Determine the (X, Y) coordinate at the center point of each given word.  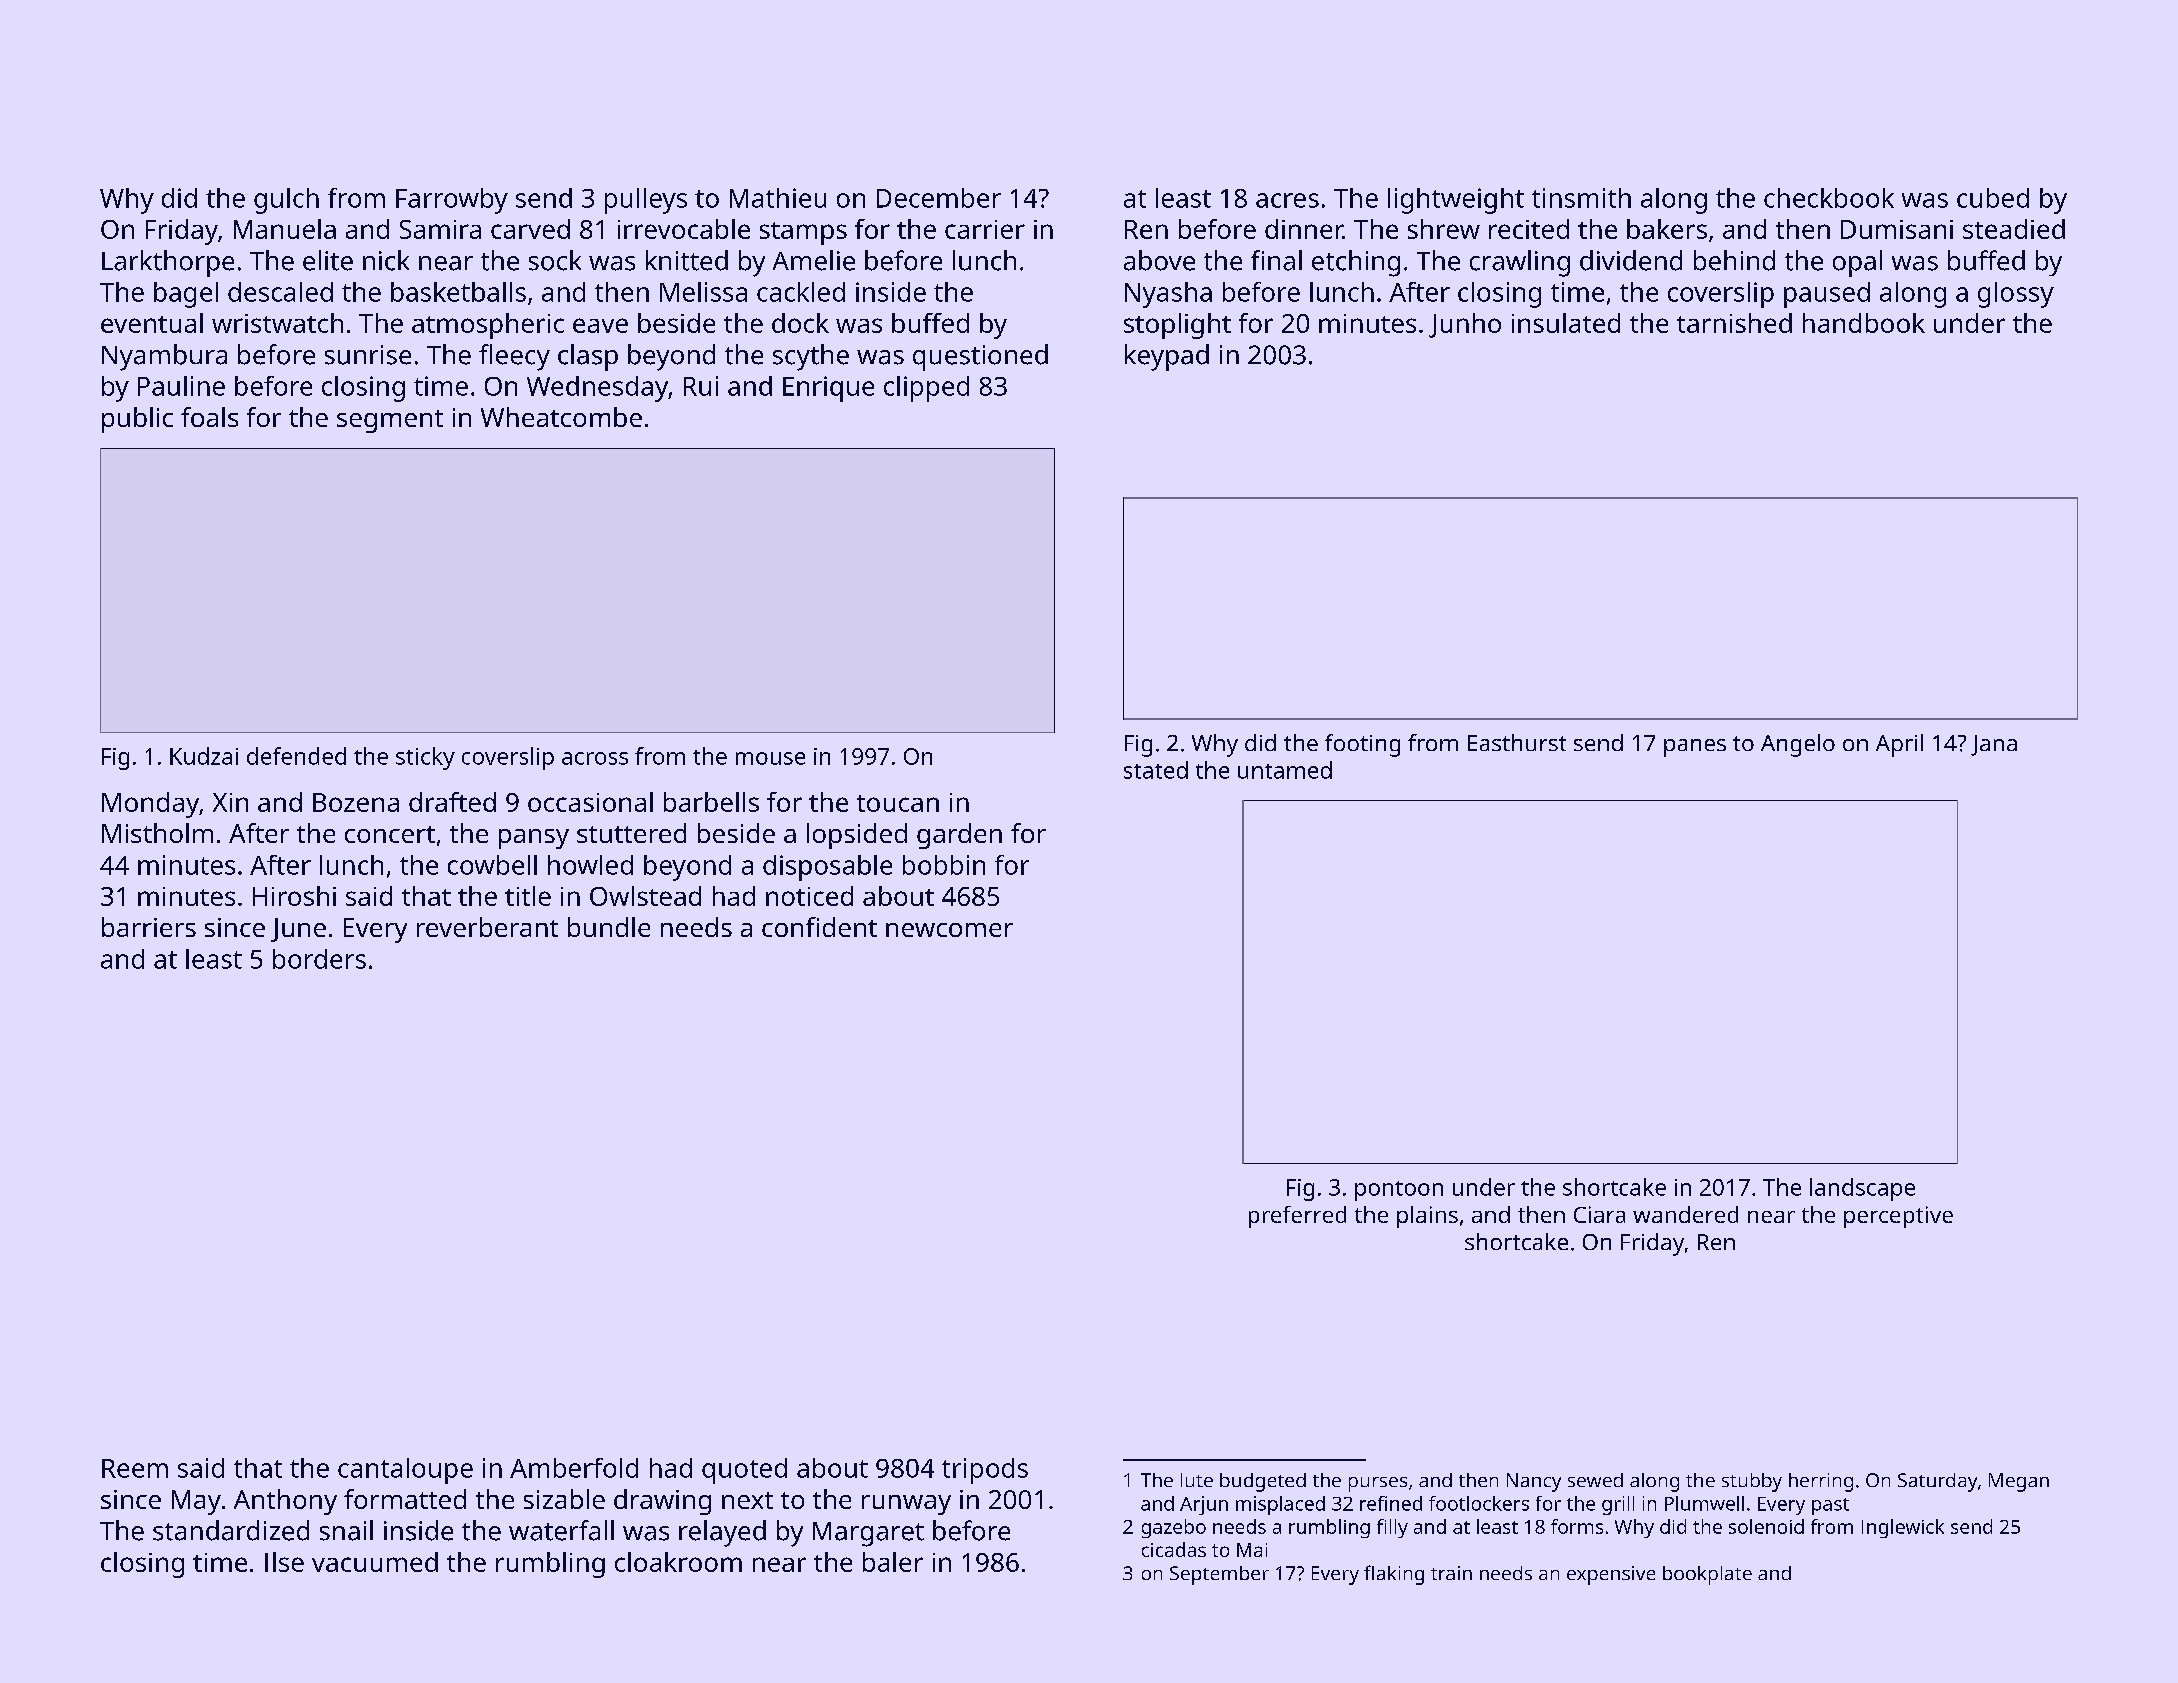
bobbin (944, 865)
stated (1156, 770)
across (595, 758)
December (939, 198)
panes (1695, 748)
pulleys (646, 201)
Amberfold (574, 1468)
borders (319, 959)
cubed (1993, 198)
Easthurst (1517, 742)
